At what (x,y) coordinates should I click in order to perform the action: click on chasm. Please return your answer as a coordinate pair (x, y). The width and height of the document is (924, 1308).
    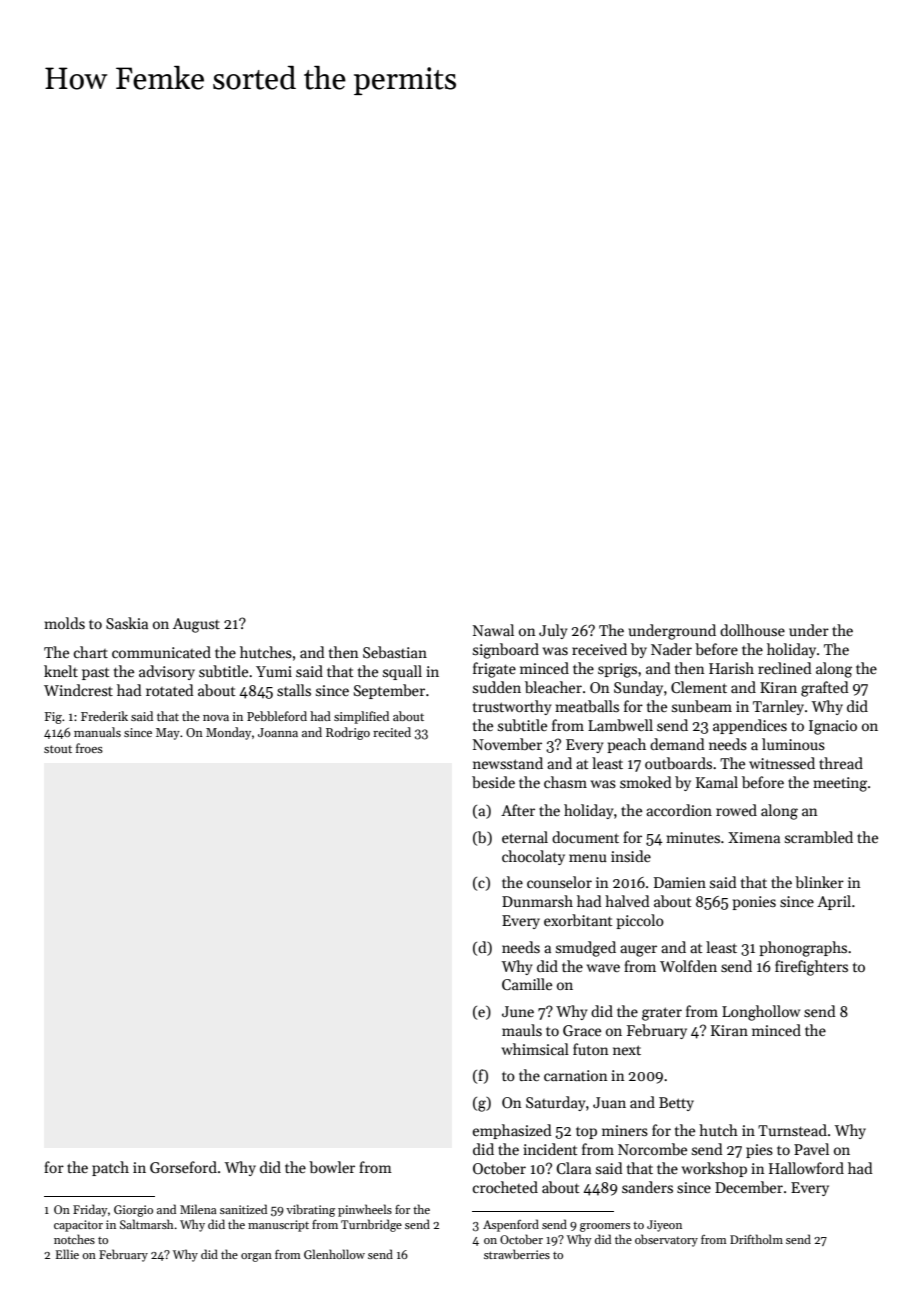
    Looking at the image, I should click on (565, 782).
